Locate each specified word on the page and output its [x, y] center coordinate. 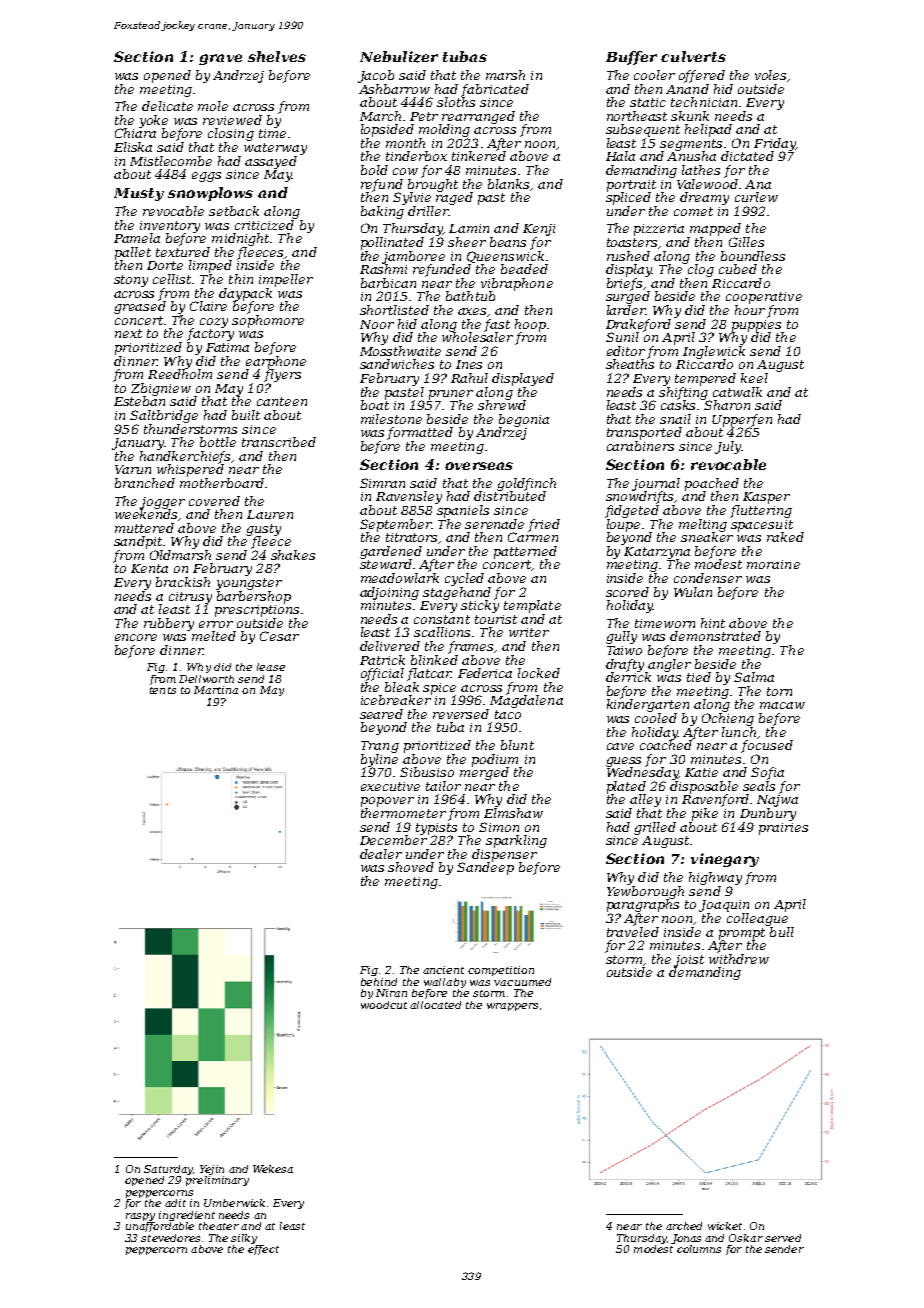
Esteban [139, 401]
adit [175, 1203]
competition [501, 971]
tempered [705, 379]
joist [689, 961]
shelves [277, 56]
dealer [381, 854]
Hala [620, 156]
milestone [391, 419]
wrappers [512, 1007]
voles [770, 75]
